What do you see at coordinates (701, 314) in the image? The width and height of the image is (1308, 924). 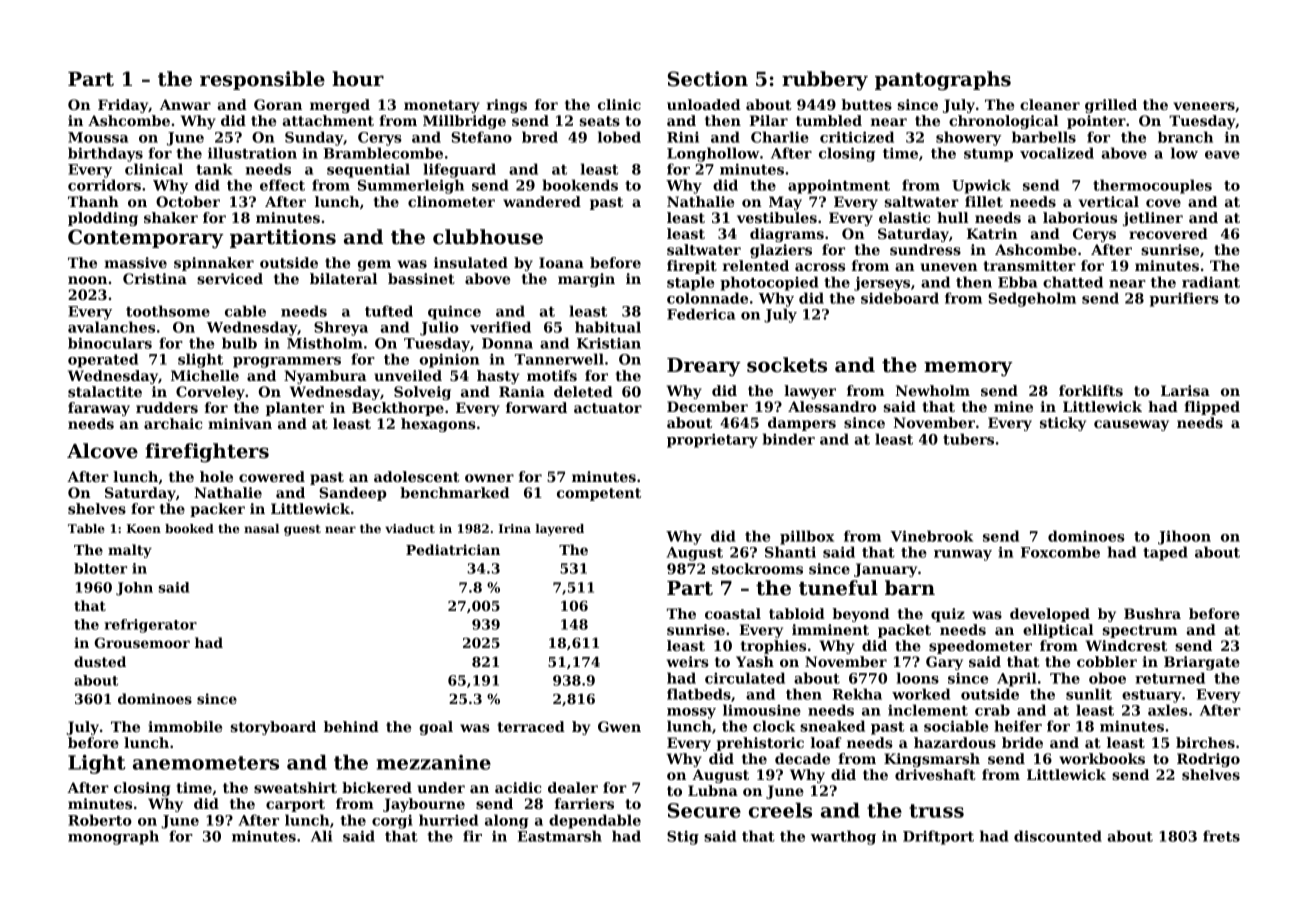 I see `Federica` at bounding box center [701, 314].
